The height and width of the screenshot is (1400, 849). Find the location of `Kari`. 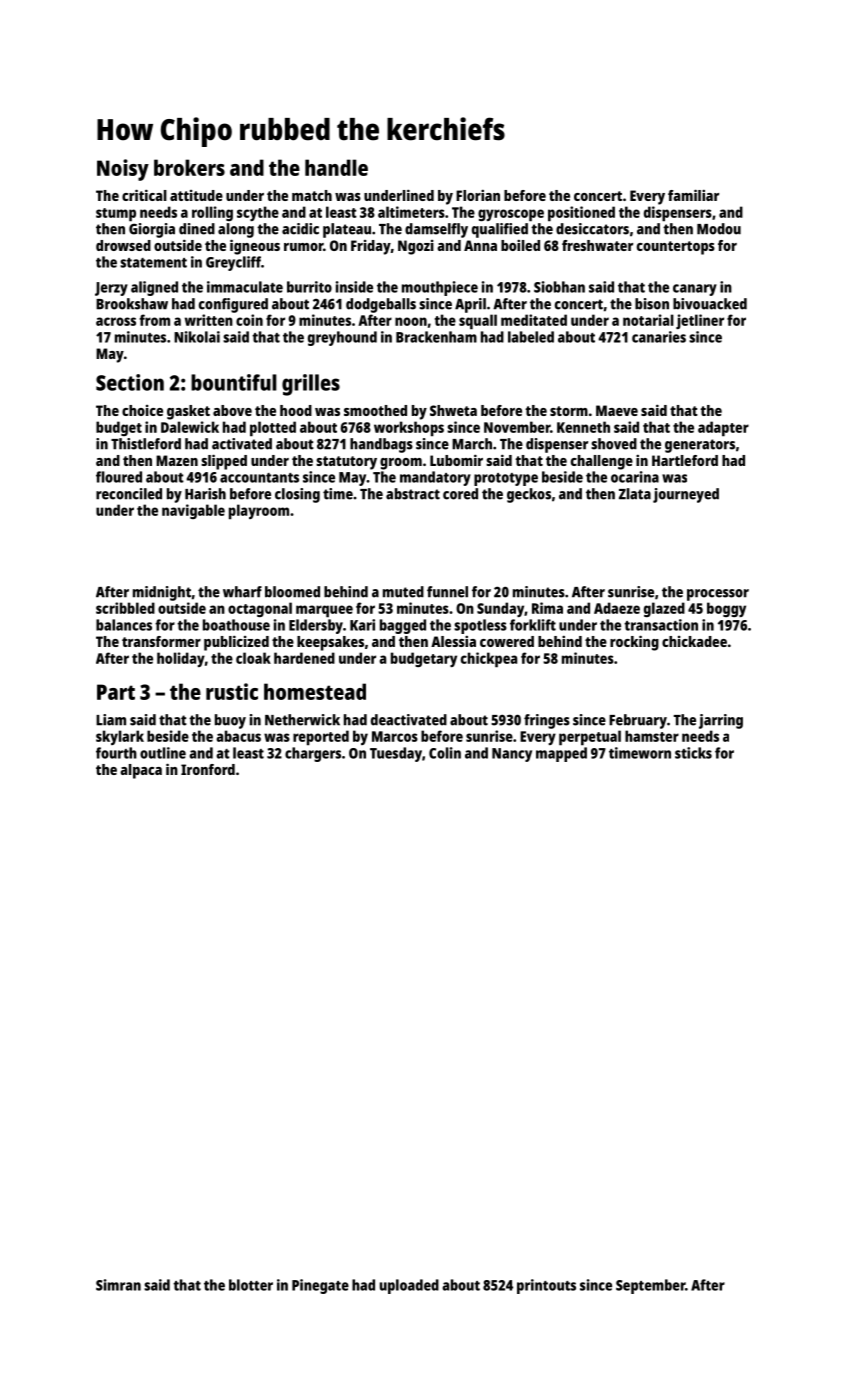

Kari is located at coordinates (362, 625).
